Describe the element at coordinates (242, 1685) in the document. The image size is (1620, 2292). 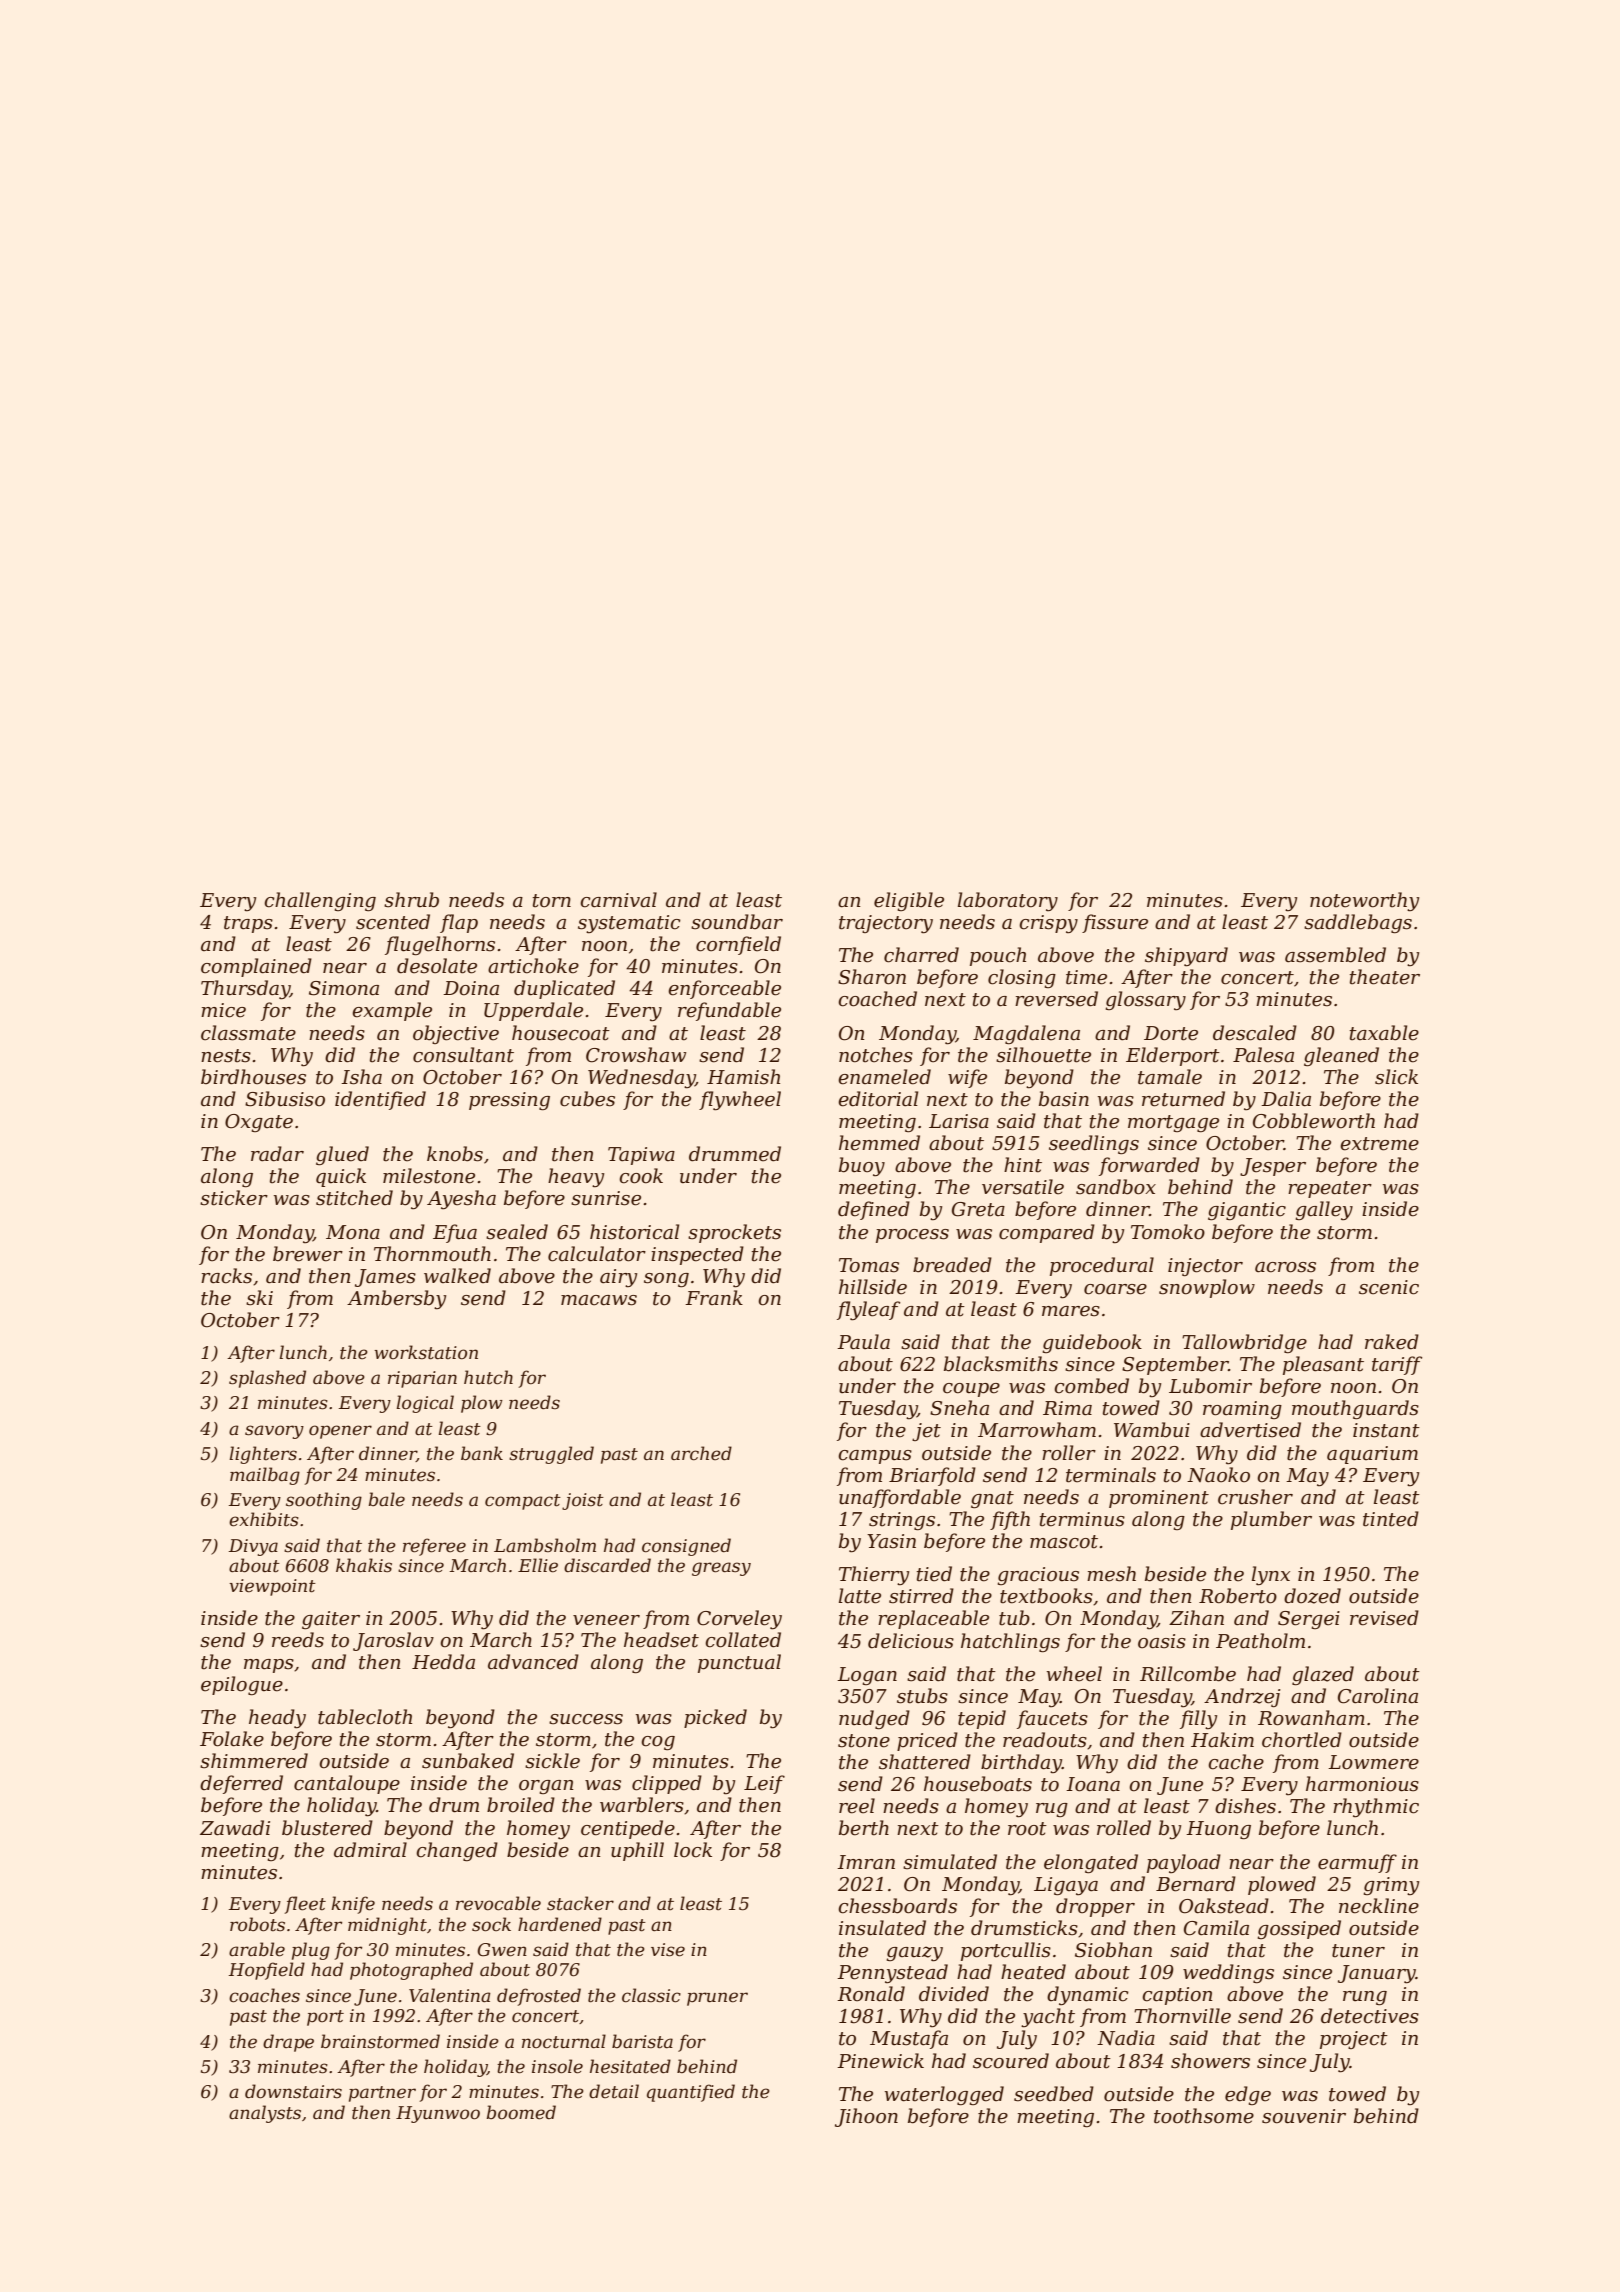
I see `epilogue` at that location.
